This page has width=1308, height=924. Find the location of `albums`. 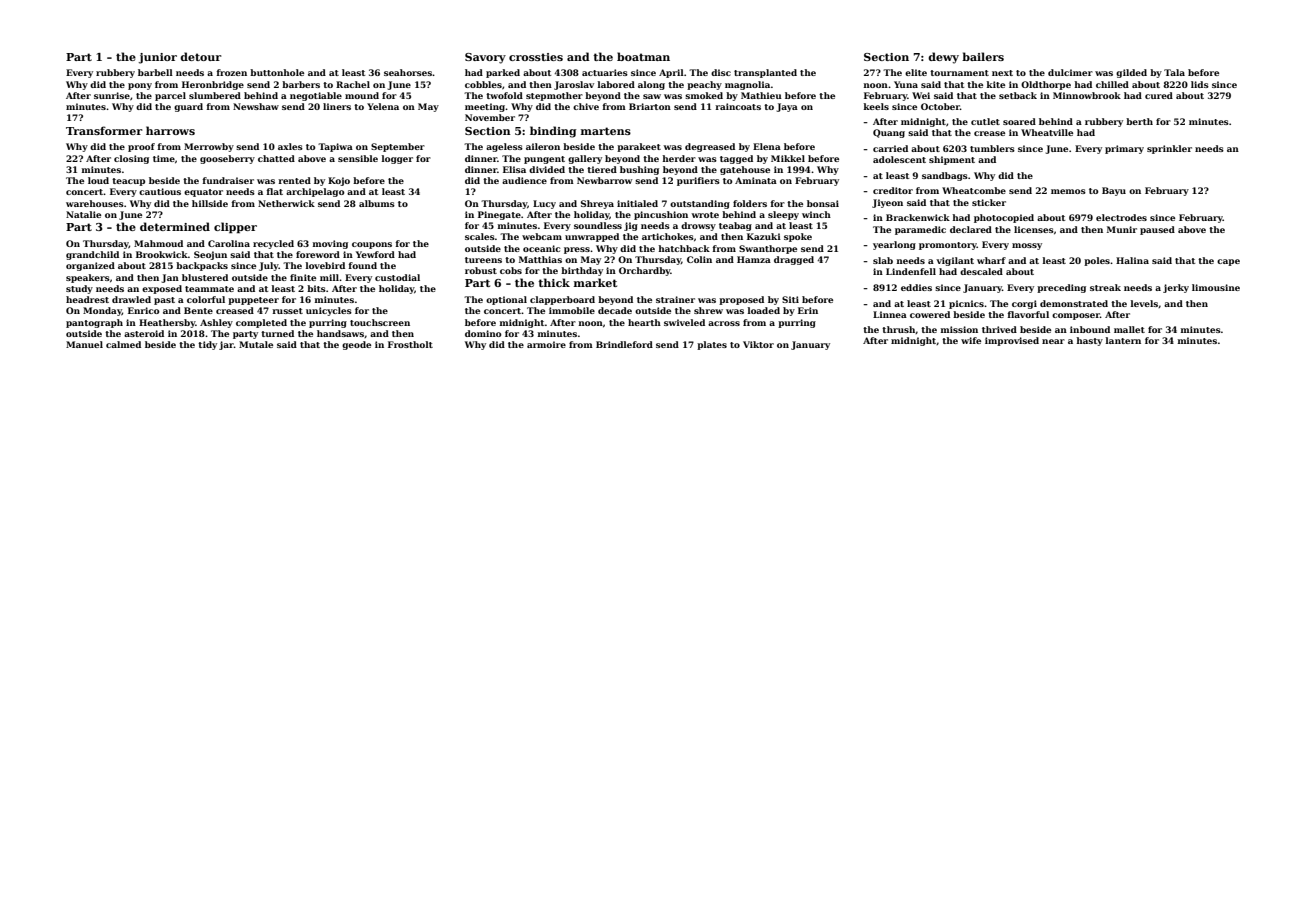

albums is located at coordinates (377, 203).
